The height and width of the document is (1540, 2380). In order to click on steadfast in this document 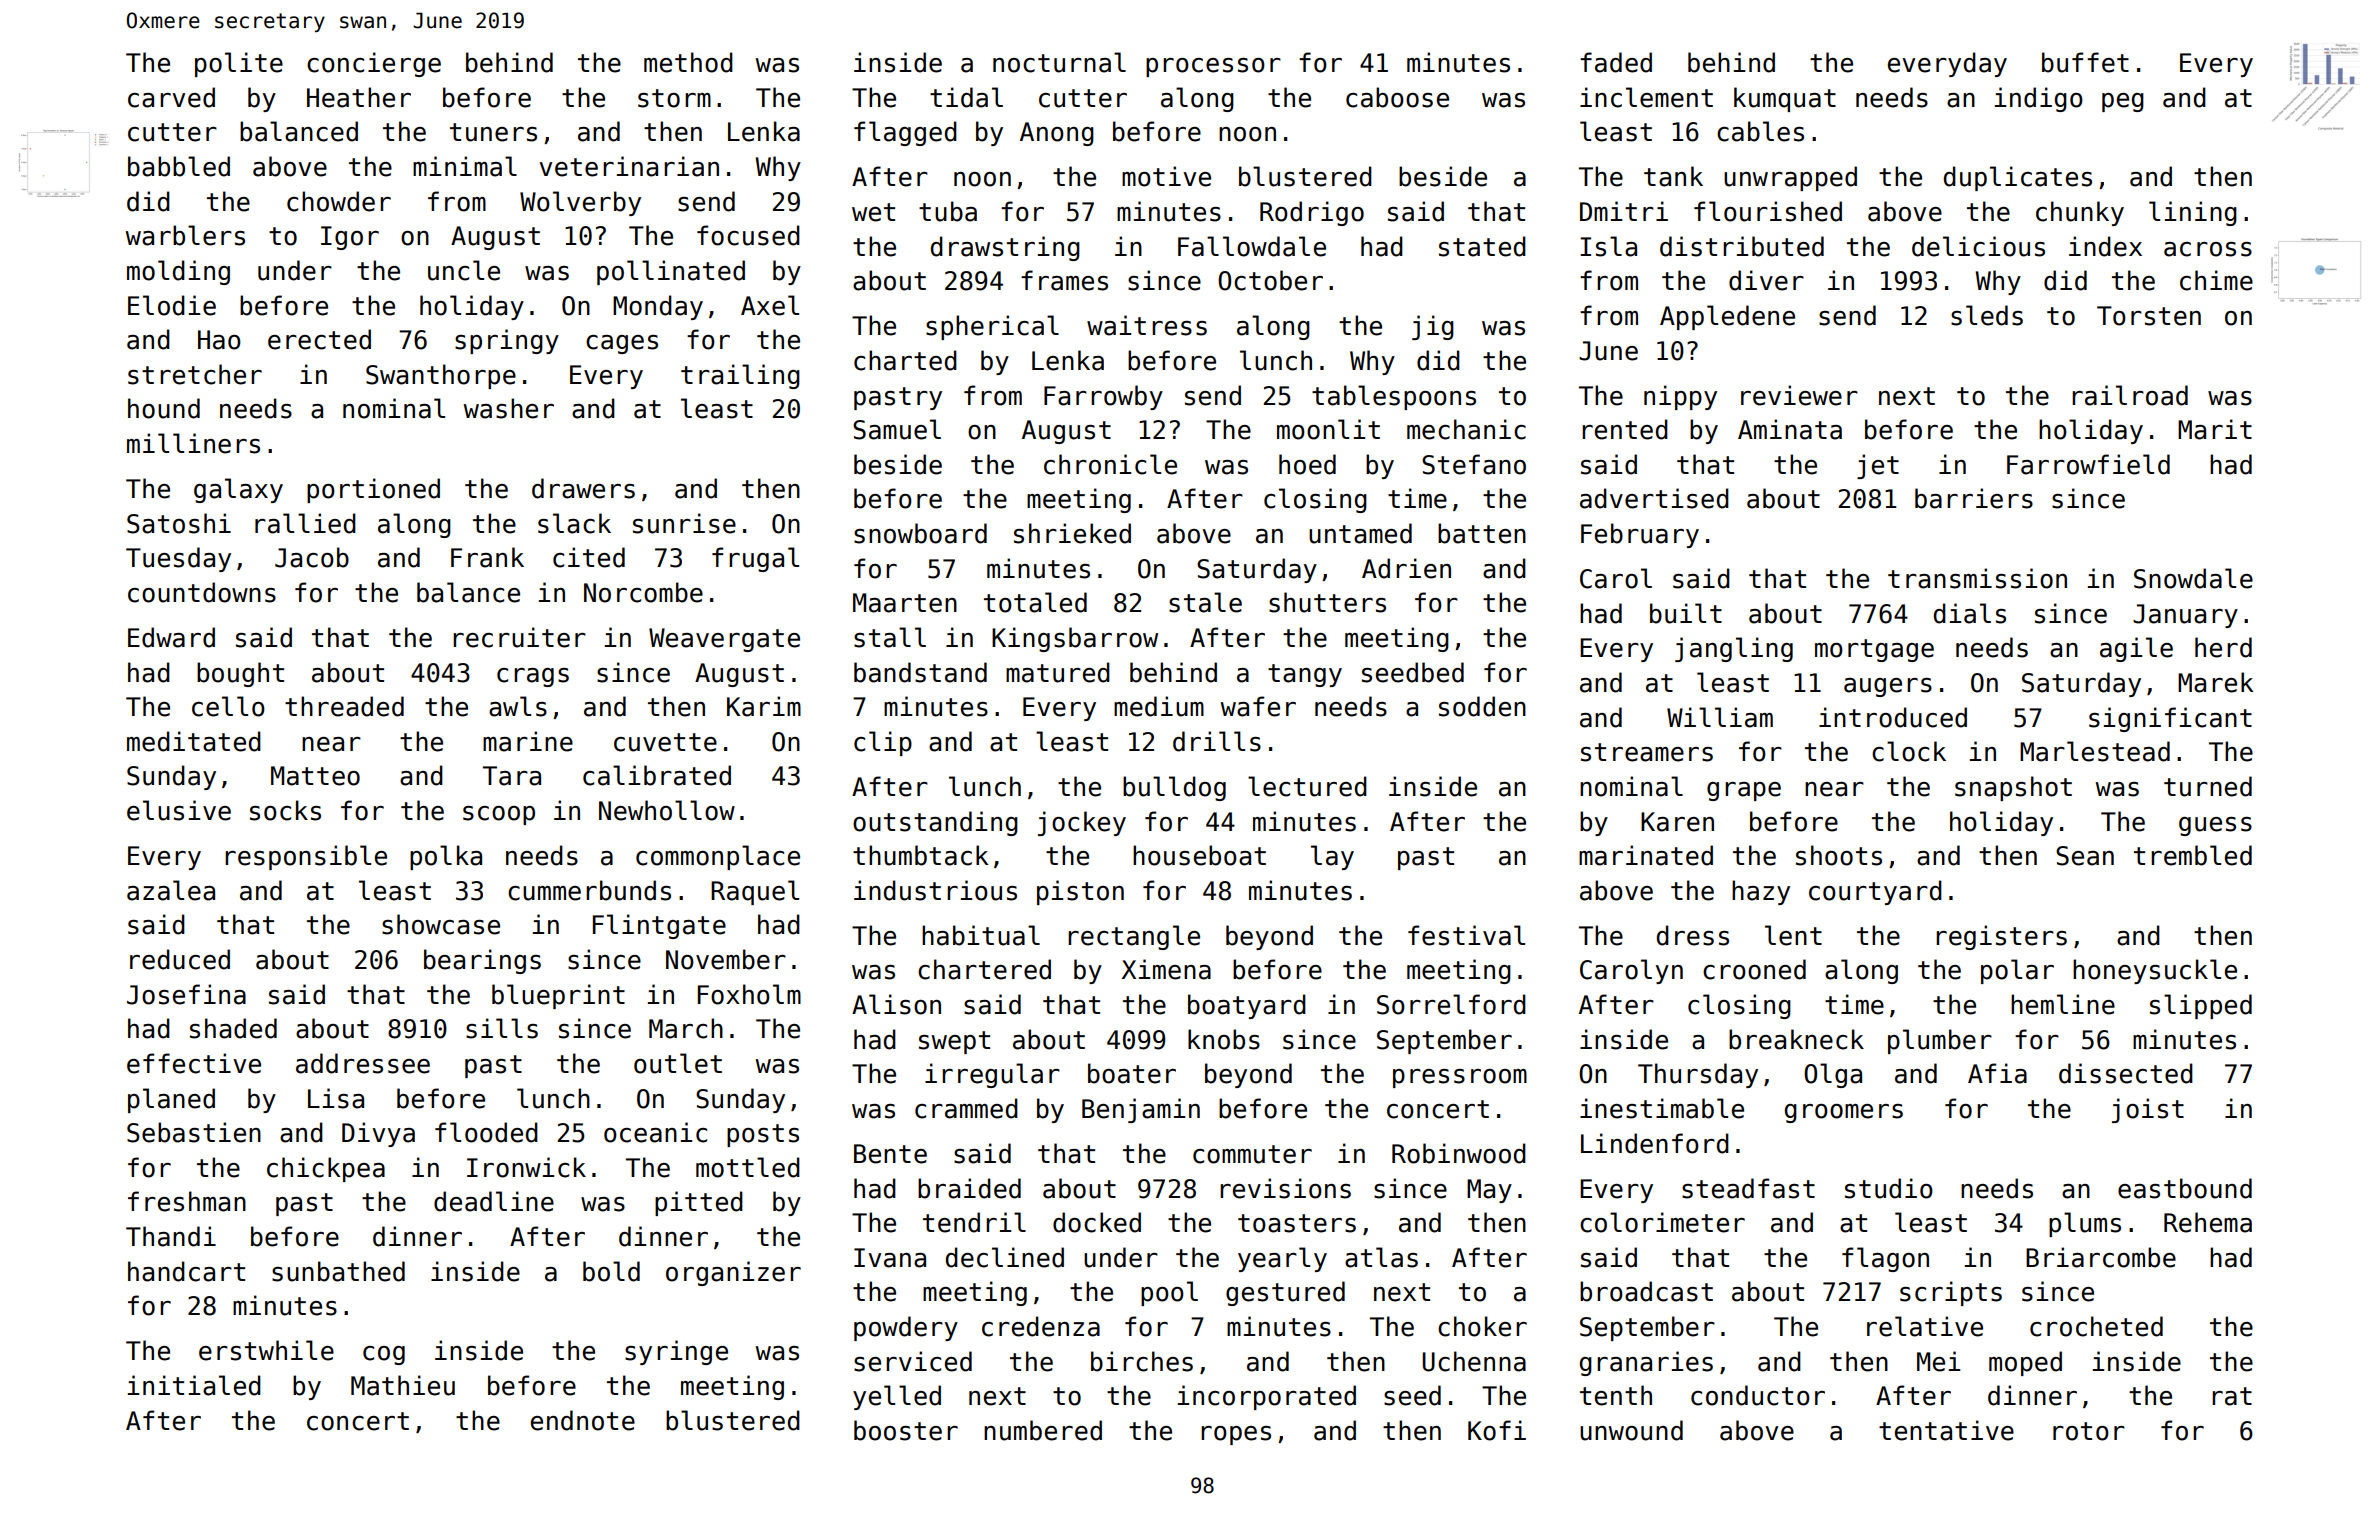, I will do `click(1748, 1188)`.
